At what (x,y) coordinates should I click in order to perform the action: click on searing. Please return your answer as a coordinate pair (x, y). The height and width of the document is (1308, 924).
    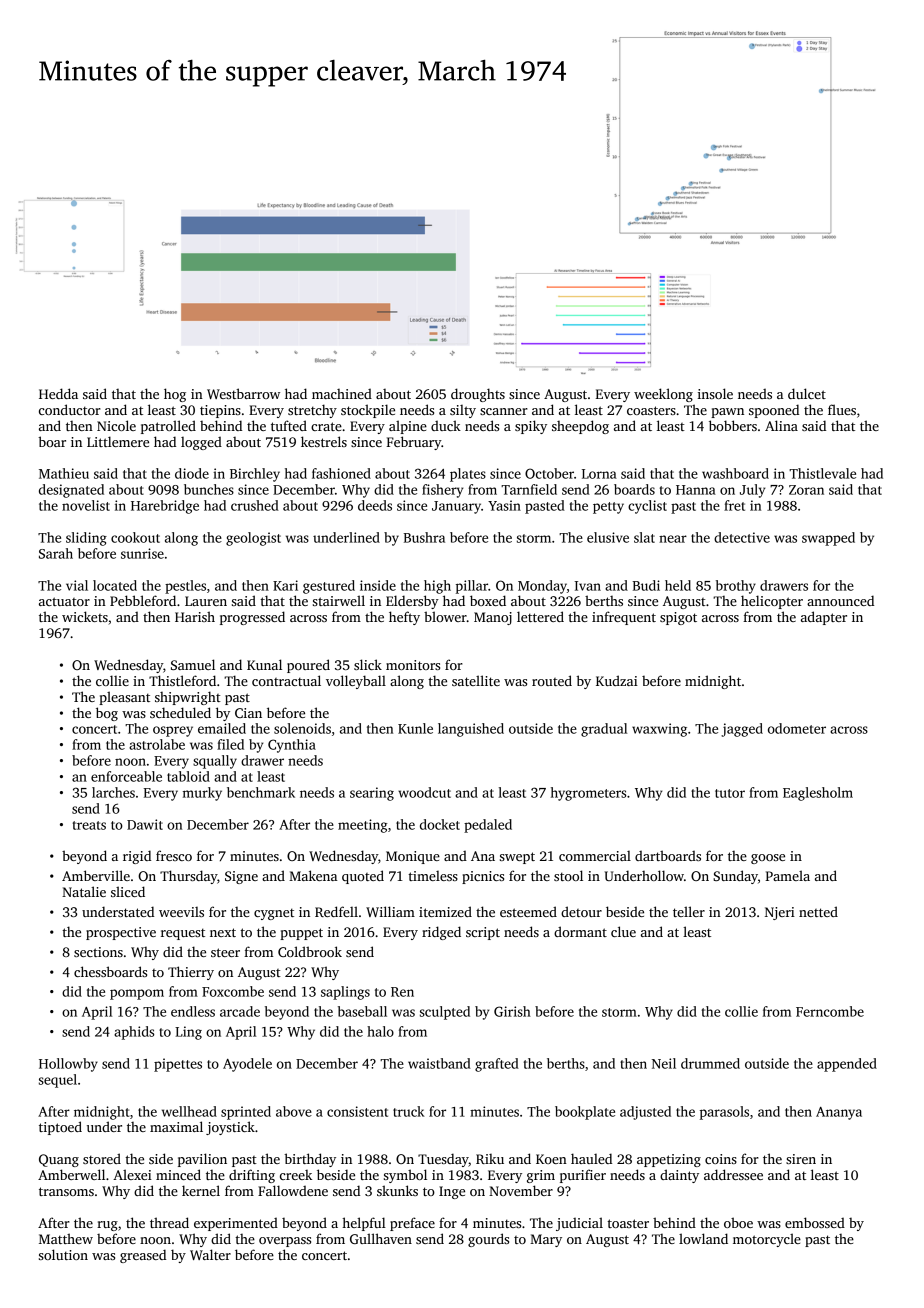
    Looking at the image, I should click on (372, 794).
